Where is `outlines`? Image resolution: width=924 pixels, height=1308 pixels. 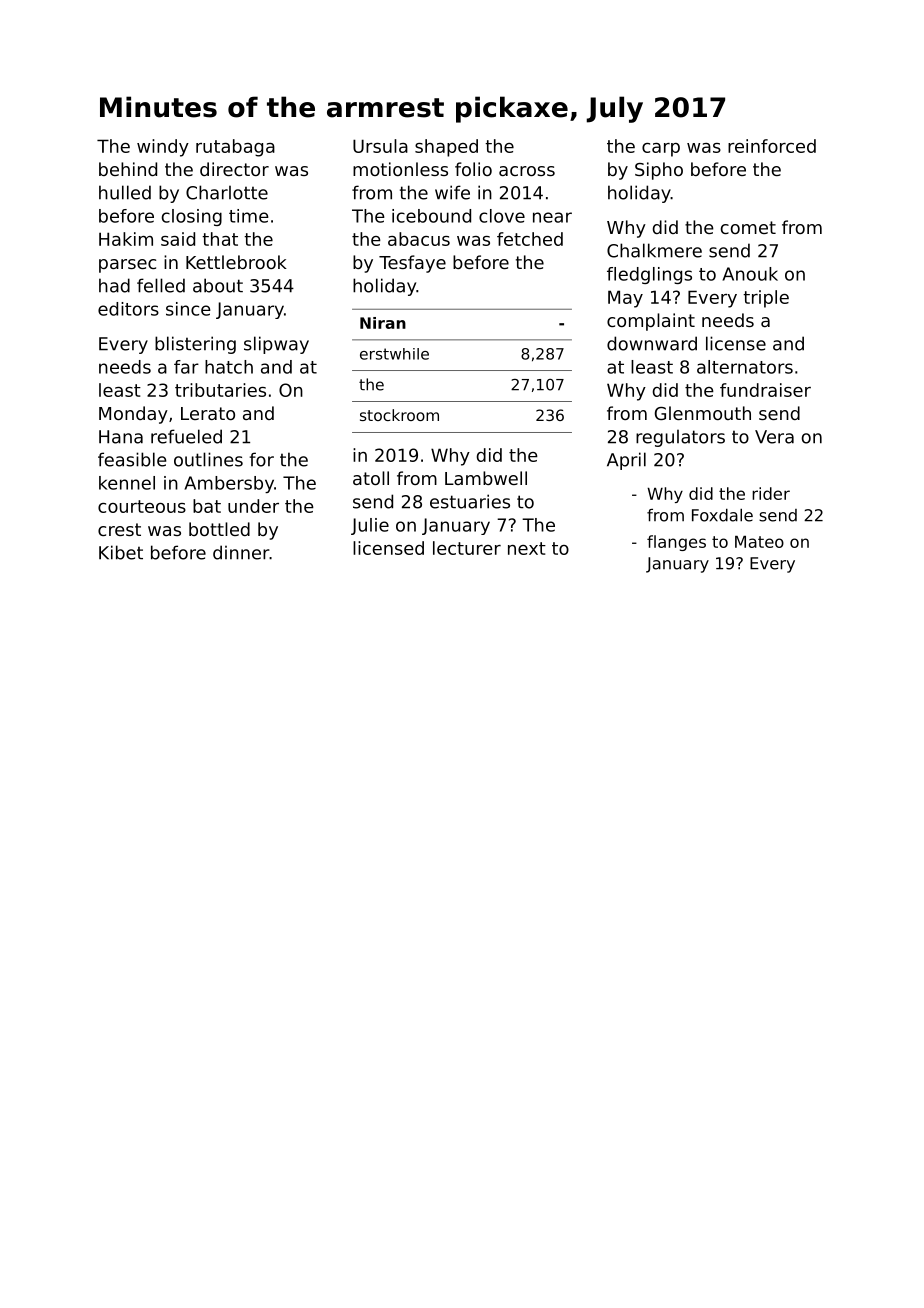 outlines is located at coordinates (208, 459).
